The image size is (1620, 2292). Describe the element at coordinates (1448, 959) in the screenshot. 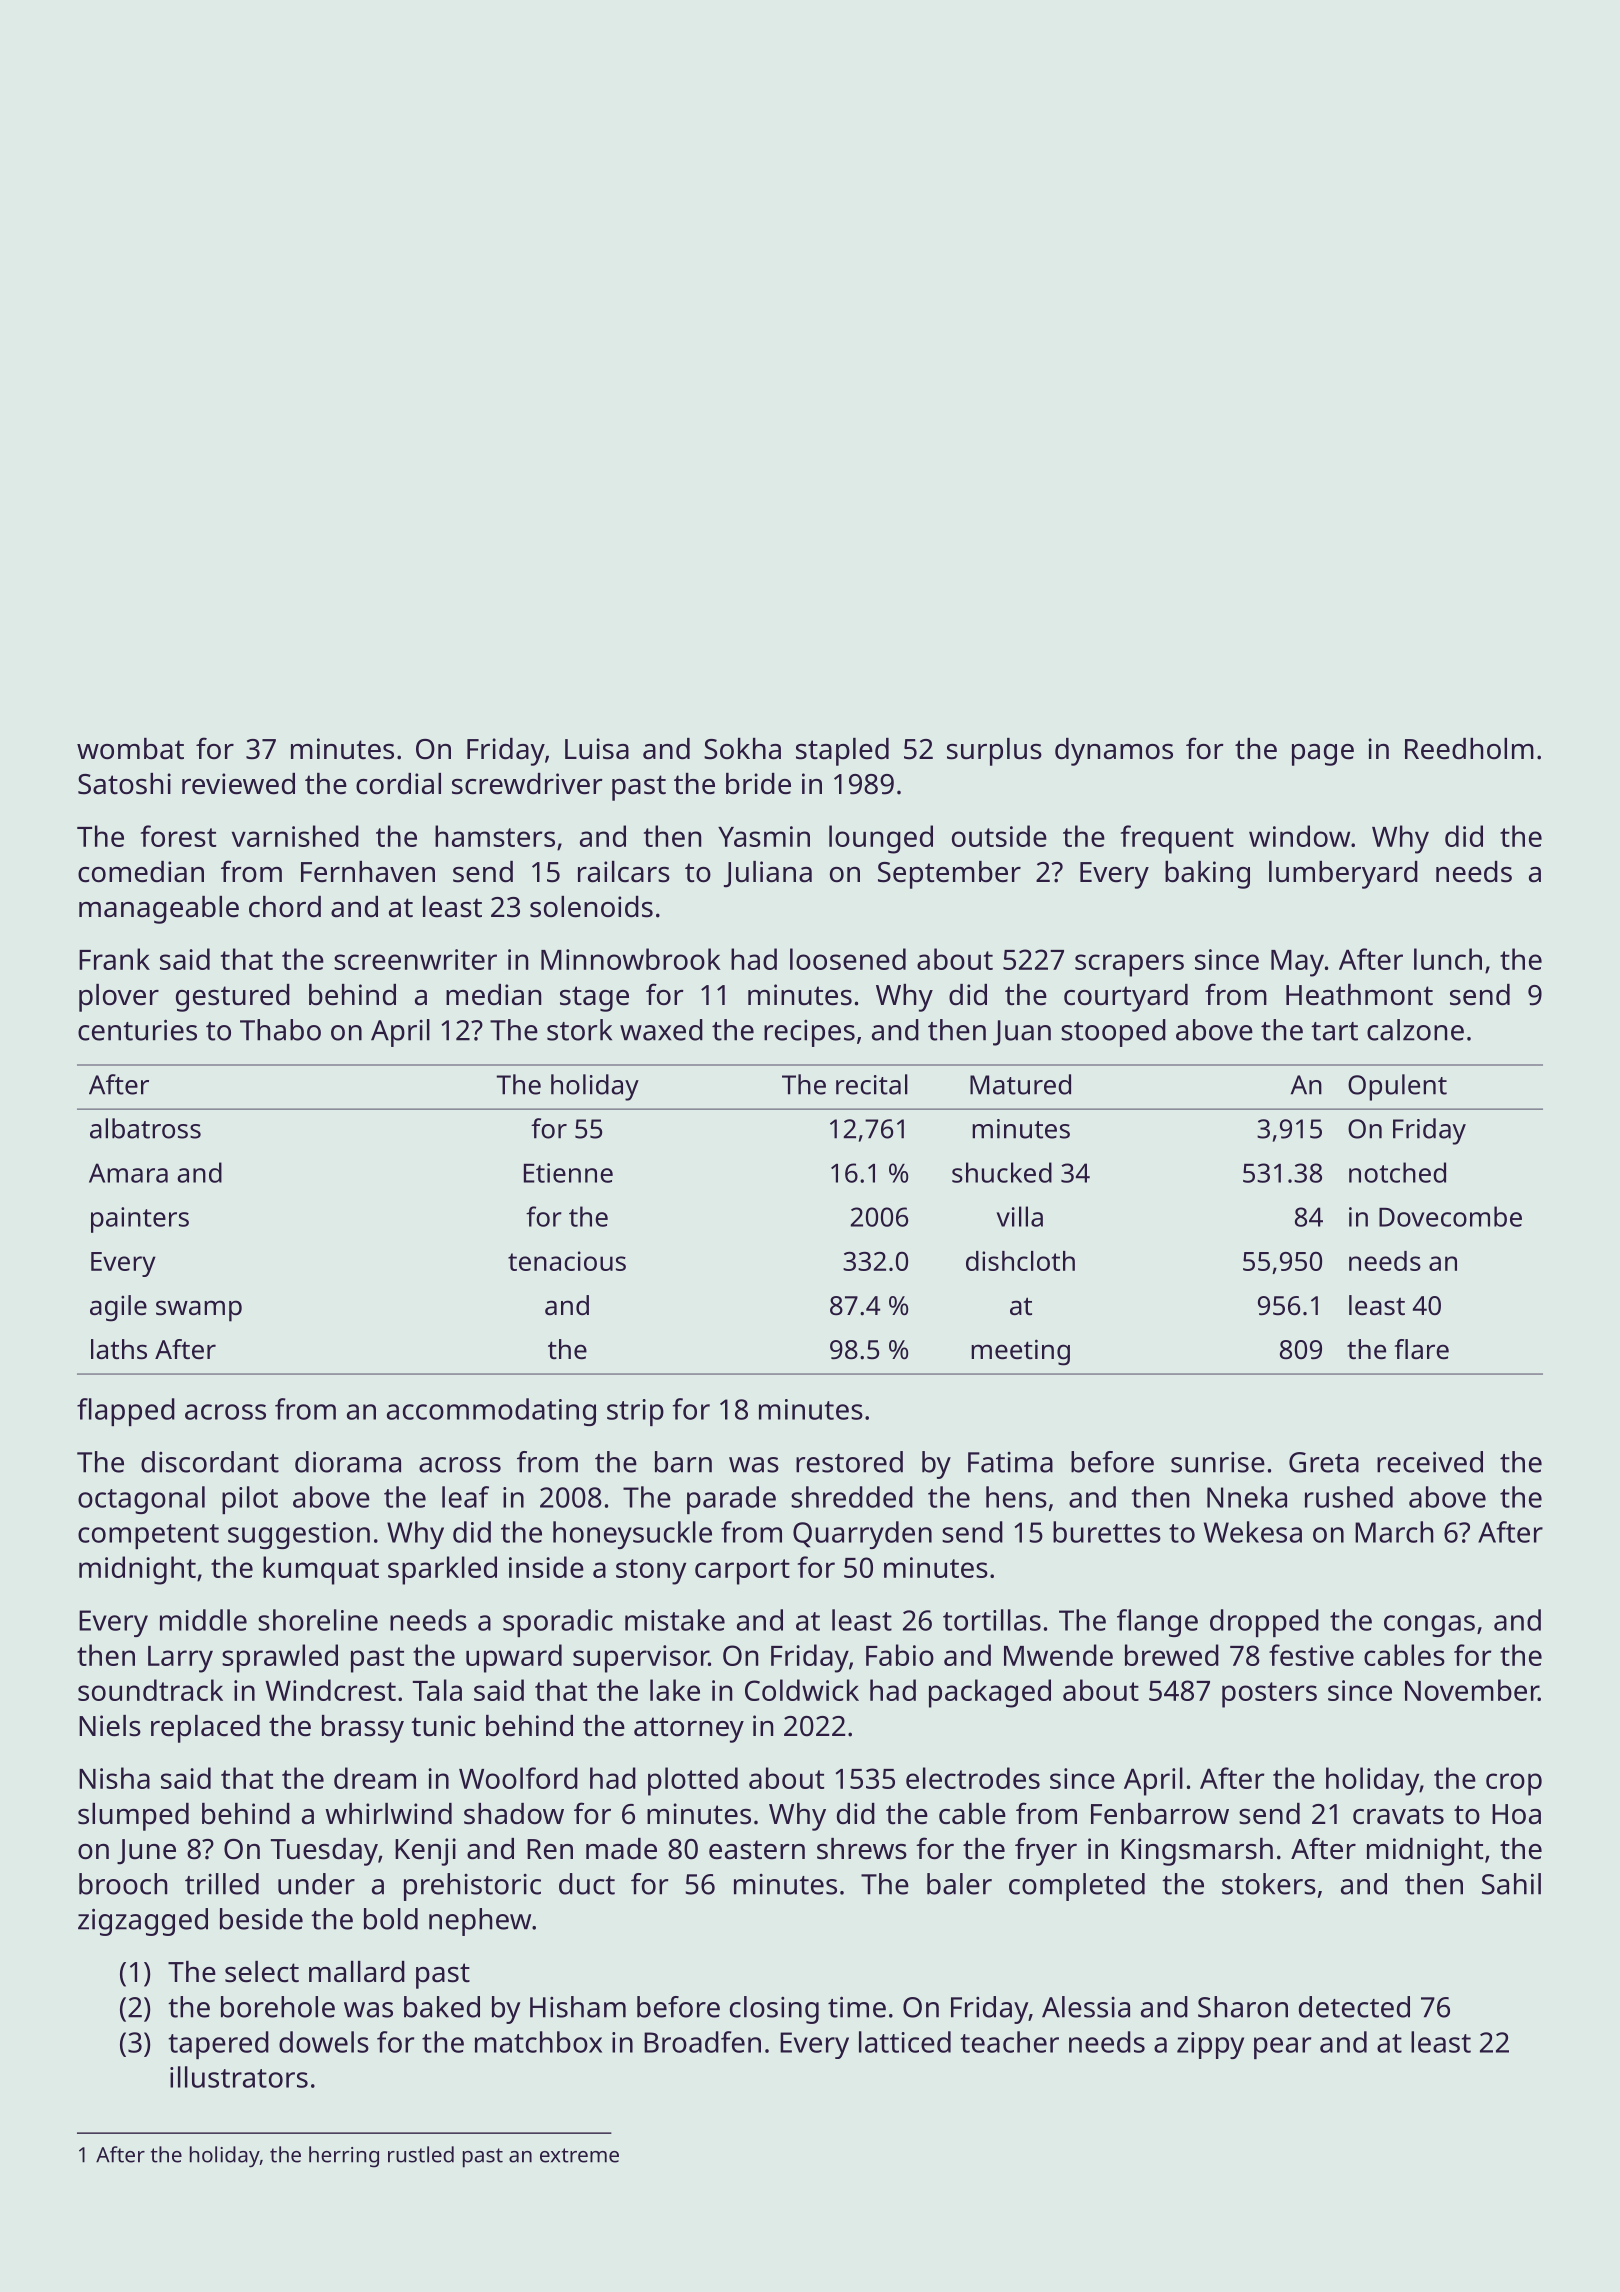

I see `lunch` at that location.
